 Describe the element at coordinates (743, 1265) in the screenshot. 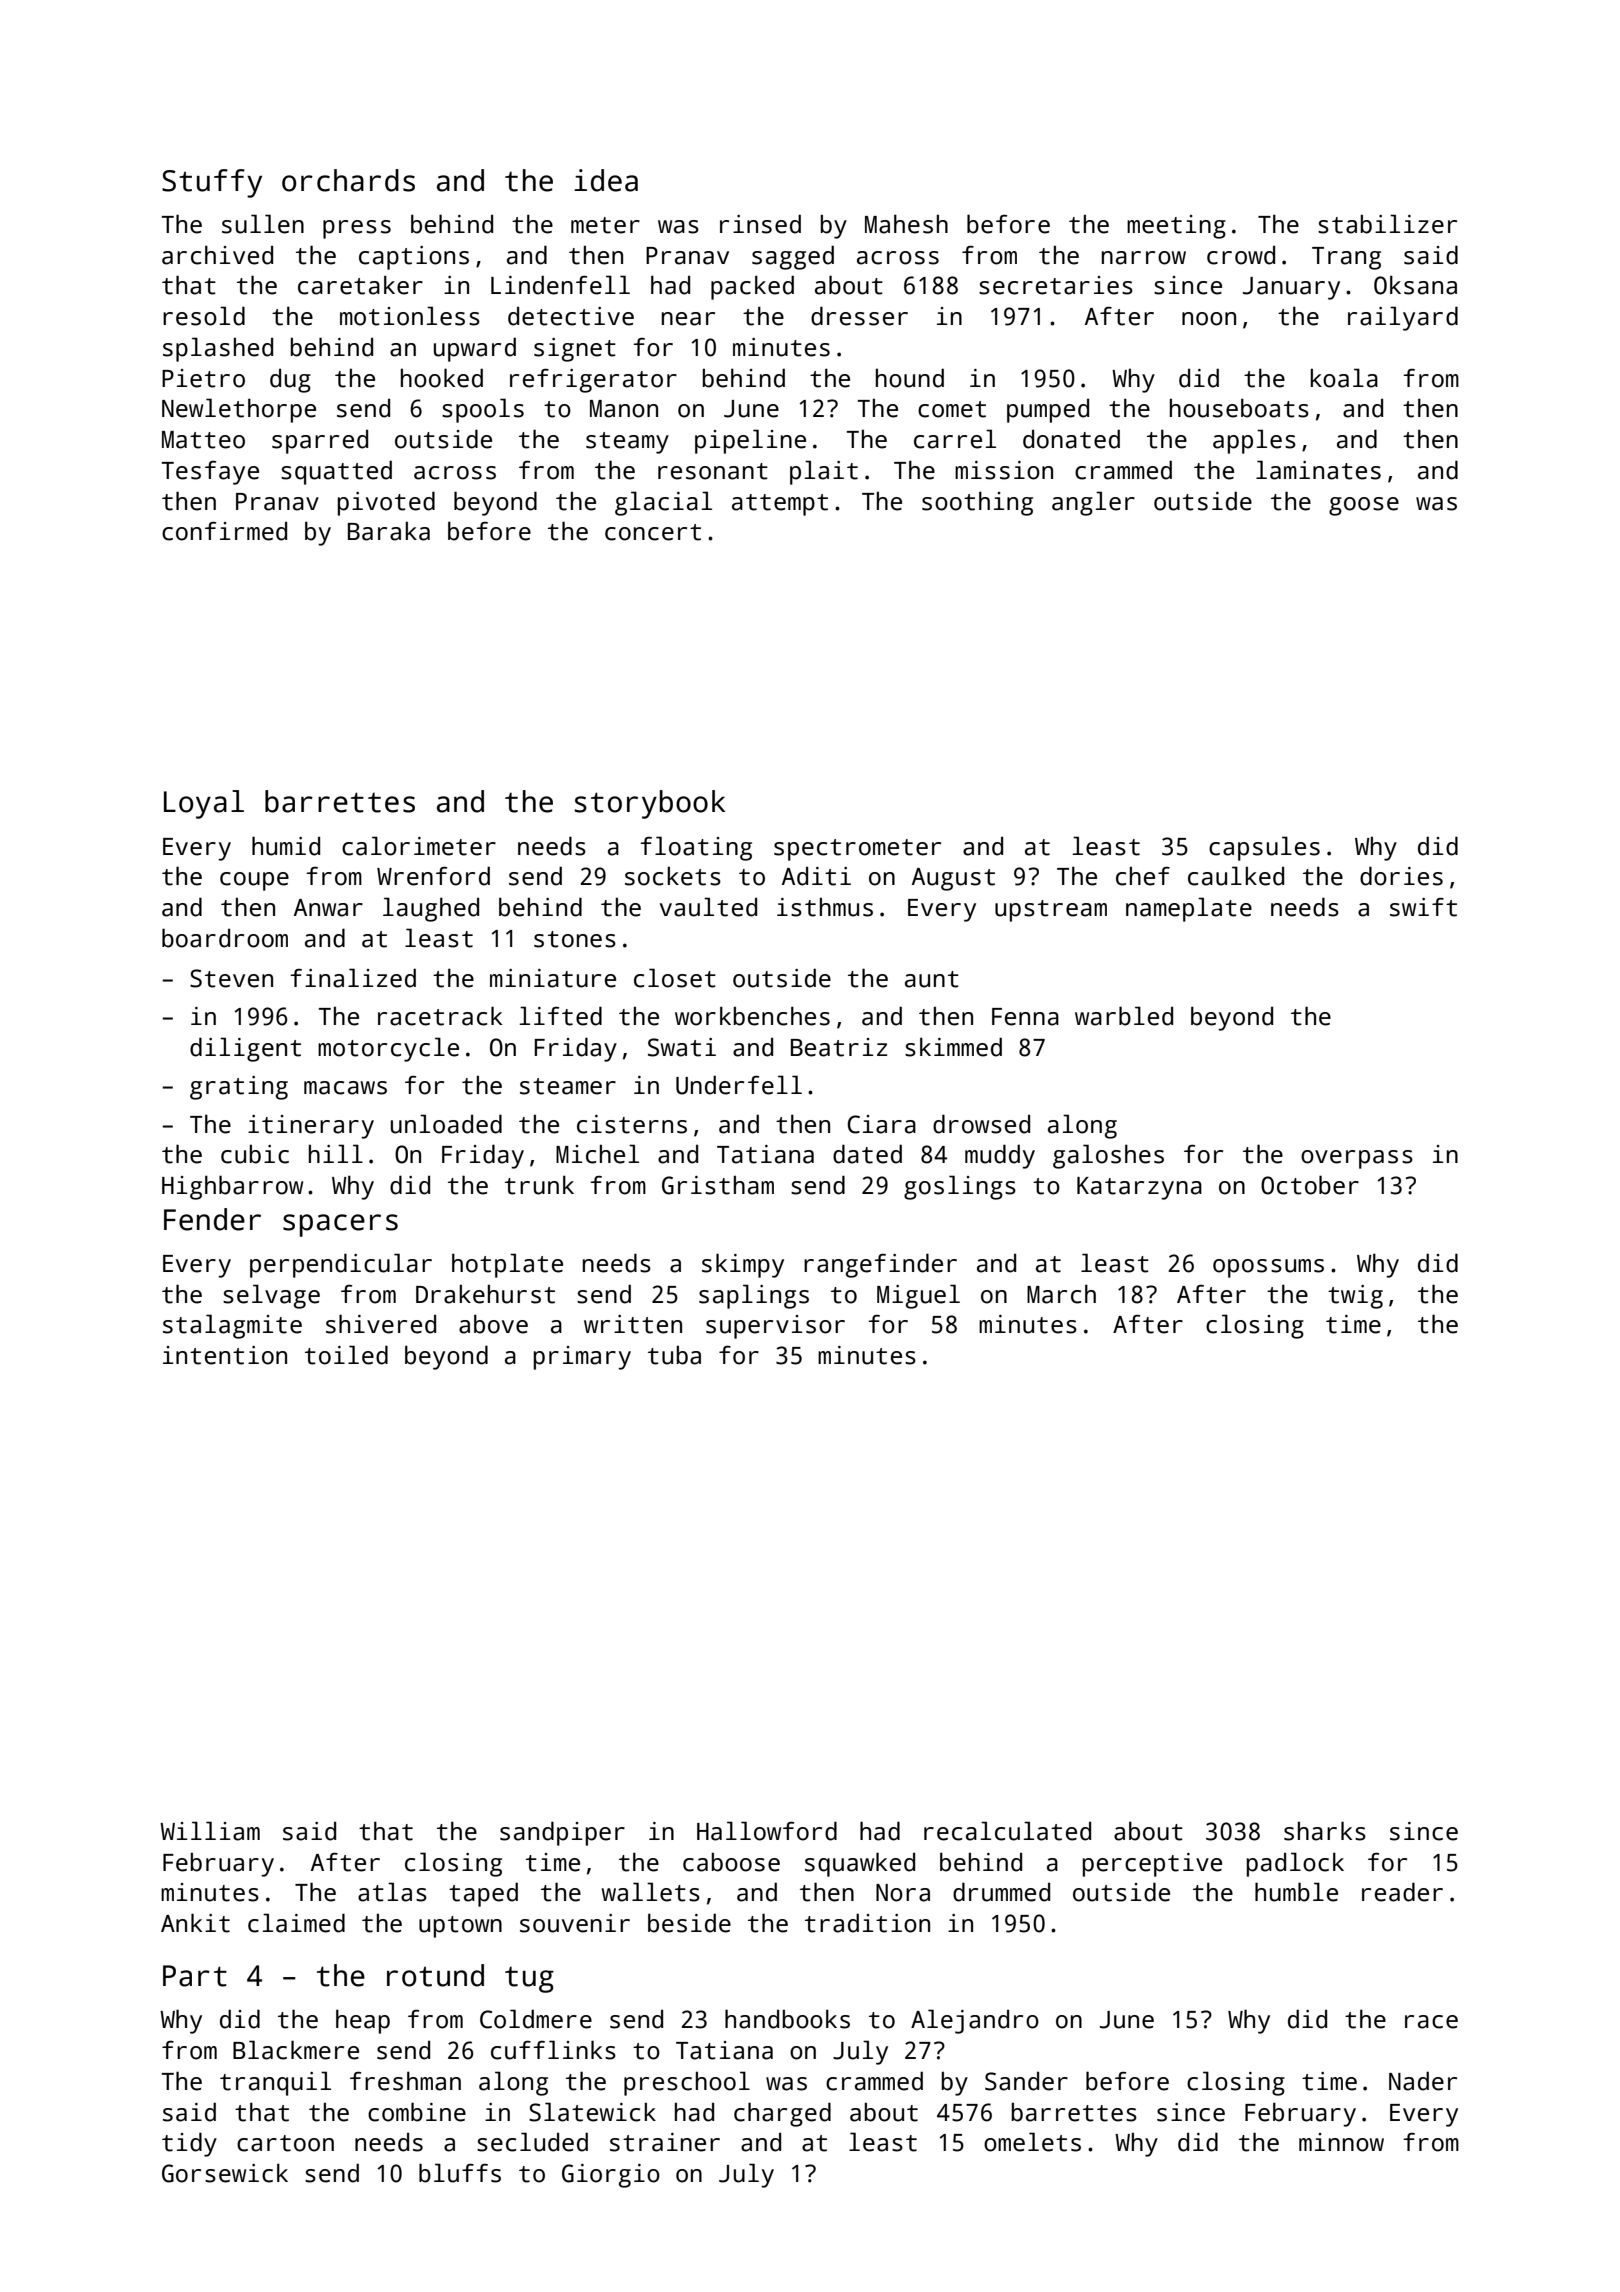

I see `skimpy` at that location.
